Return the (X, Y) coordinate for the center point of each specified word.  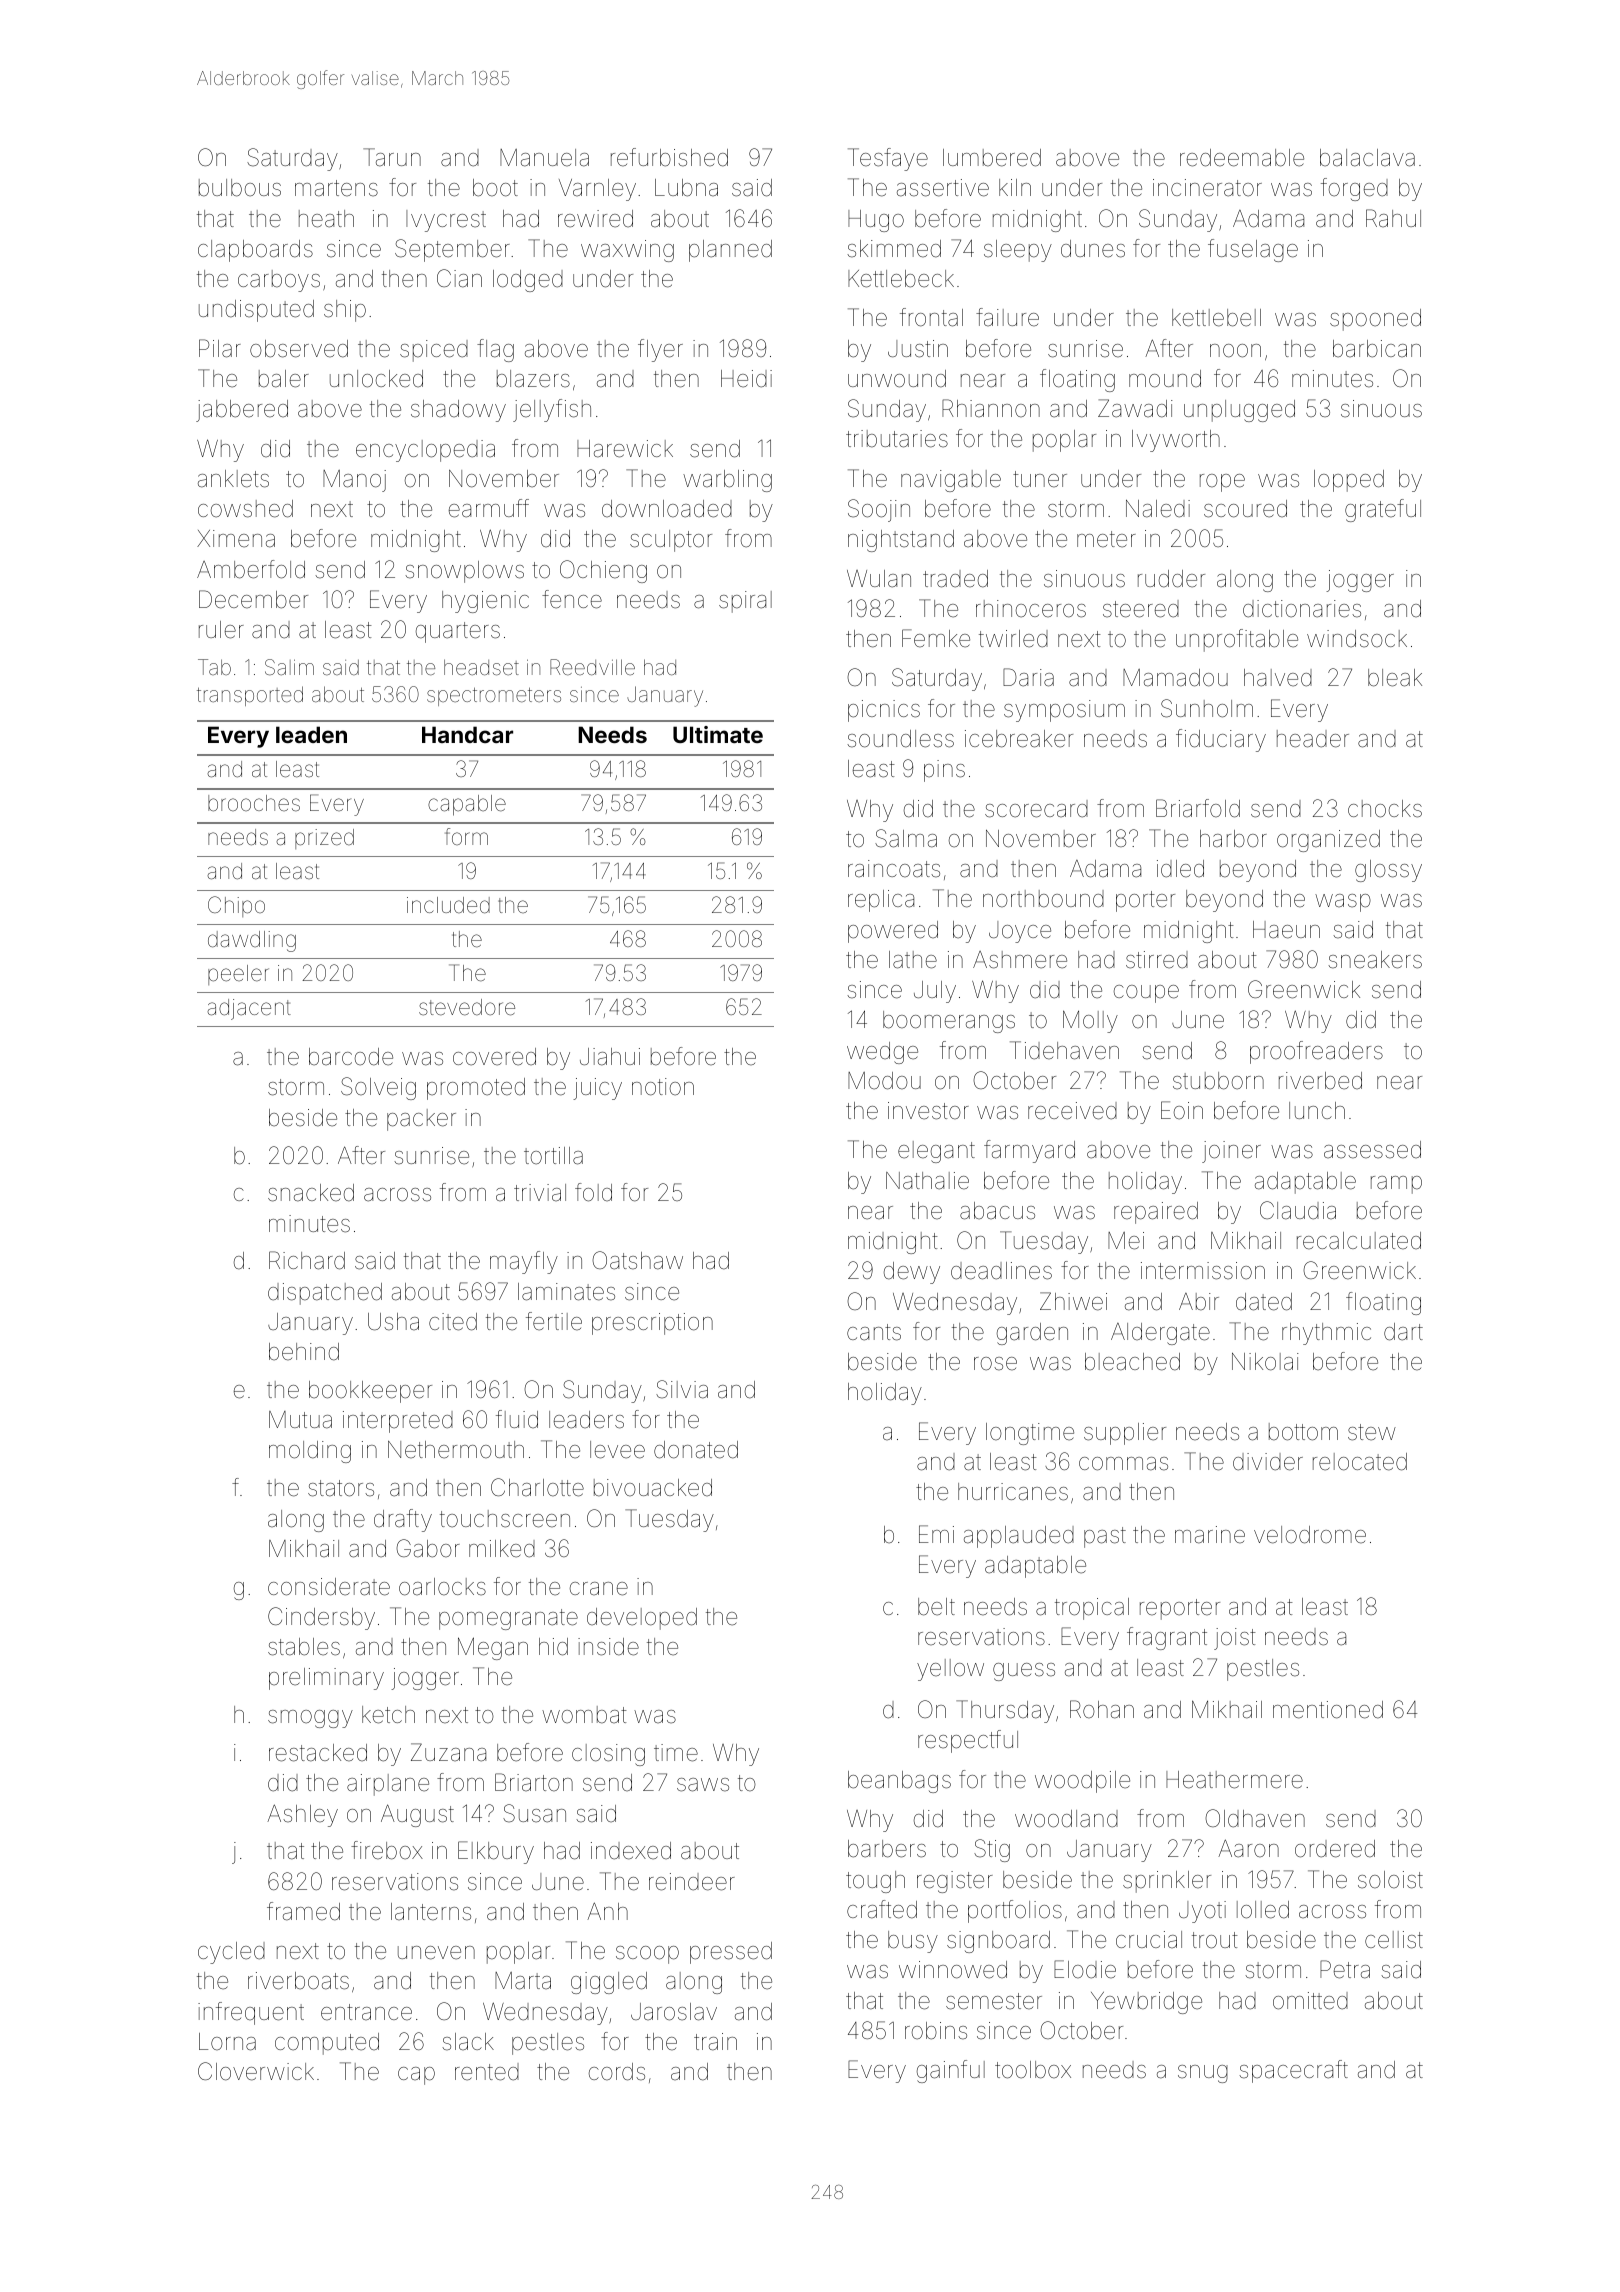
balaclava (1367, 158)
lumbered (992, 158)
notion (663, 1087)
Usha (393, 1322)
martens (336, 188)
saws (703, 1785)
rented (487, 2072)
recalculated (1359, 1241)
